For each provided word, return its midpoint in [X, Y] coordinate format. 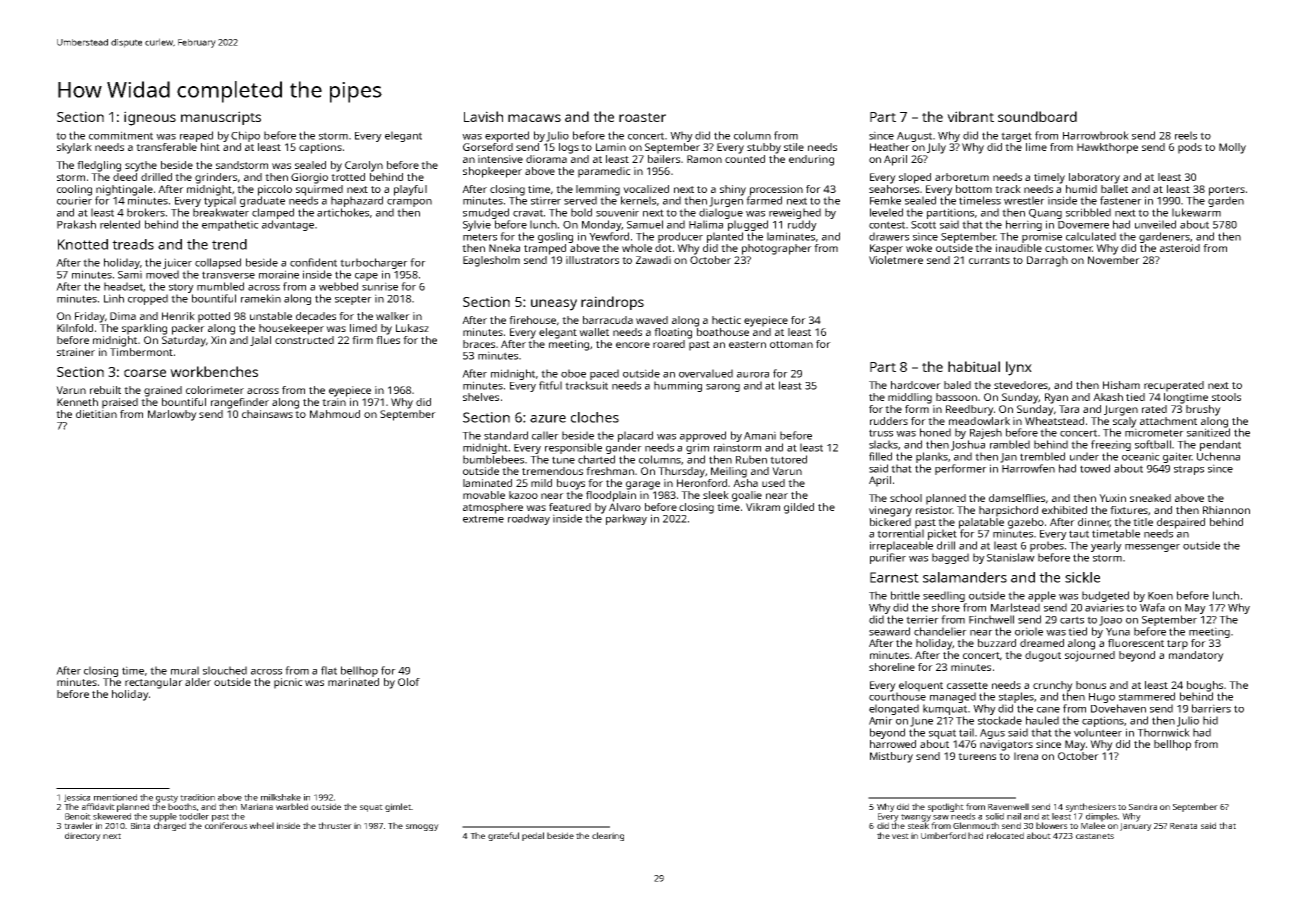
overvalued [706, 373]
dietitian [96, 414]
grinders [216, 178]
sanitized [1208, 432]
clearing [608, 836]
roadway [529, 519]
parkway [626, 519]
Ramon [704, 159]
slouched [225, 670]
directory [83, 836]
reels [1186, 135]
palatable [981, 523]
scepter [353, 300]
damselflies [1017, 498]
